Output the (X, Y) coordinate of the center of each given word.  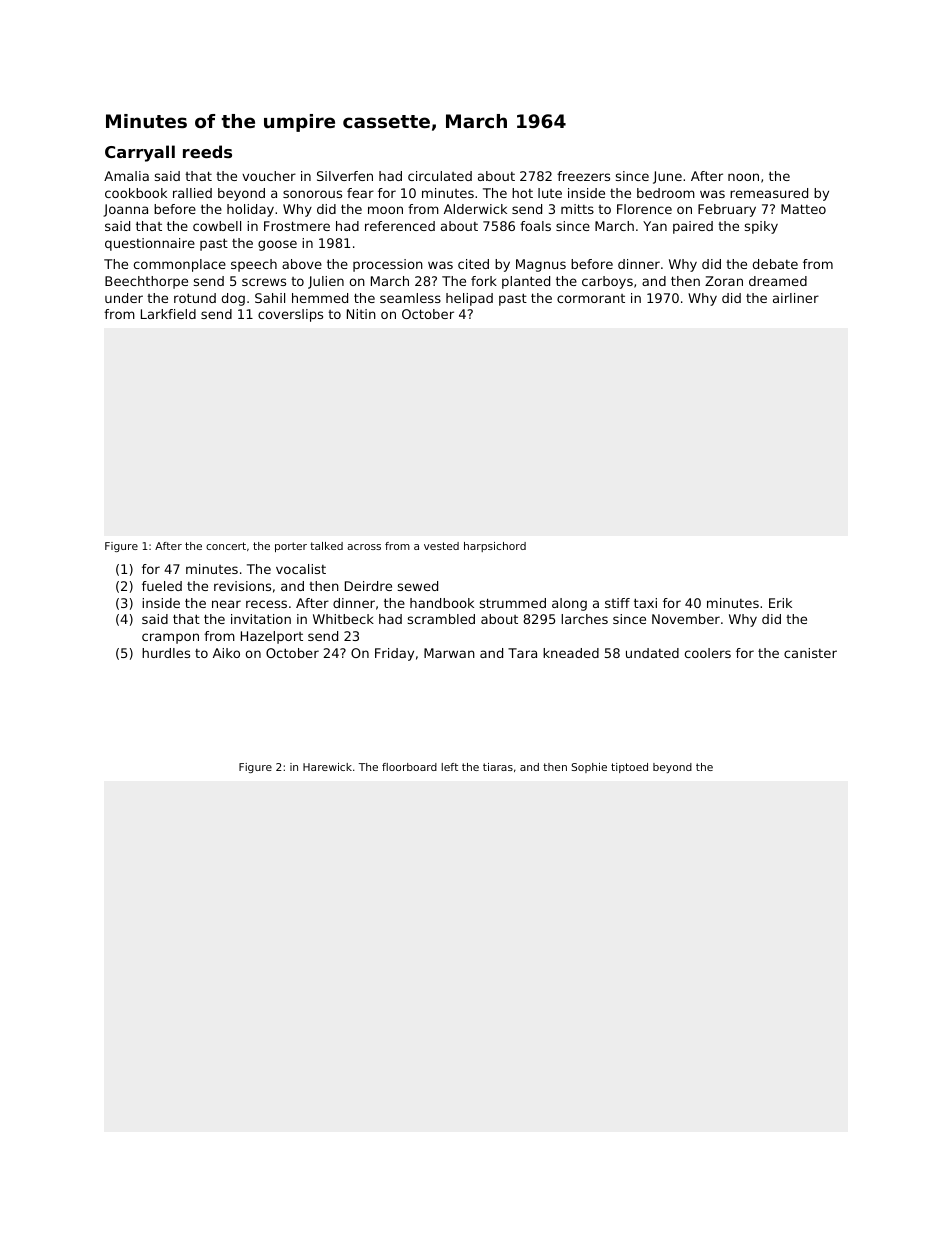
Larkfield (168, 314)
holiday (250, 210)
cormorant (591, 298)
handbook (442, 603)
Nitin (361, 314)
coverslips (290, 315)
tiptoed (629, 768)
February (727, 210)
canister (810, 653)
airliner (796, 298)
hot (522, 193)
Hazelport (272, 637)
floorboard (409, 767)
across (364, 547)
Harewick (327, 767)
